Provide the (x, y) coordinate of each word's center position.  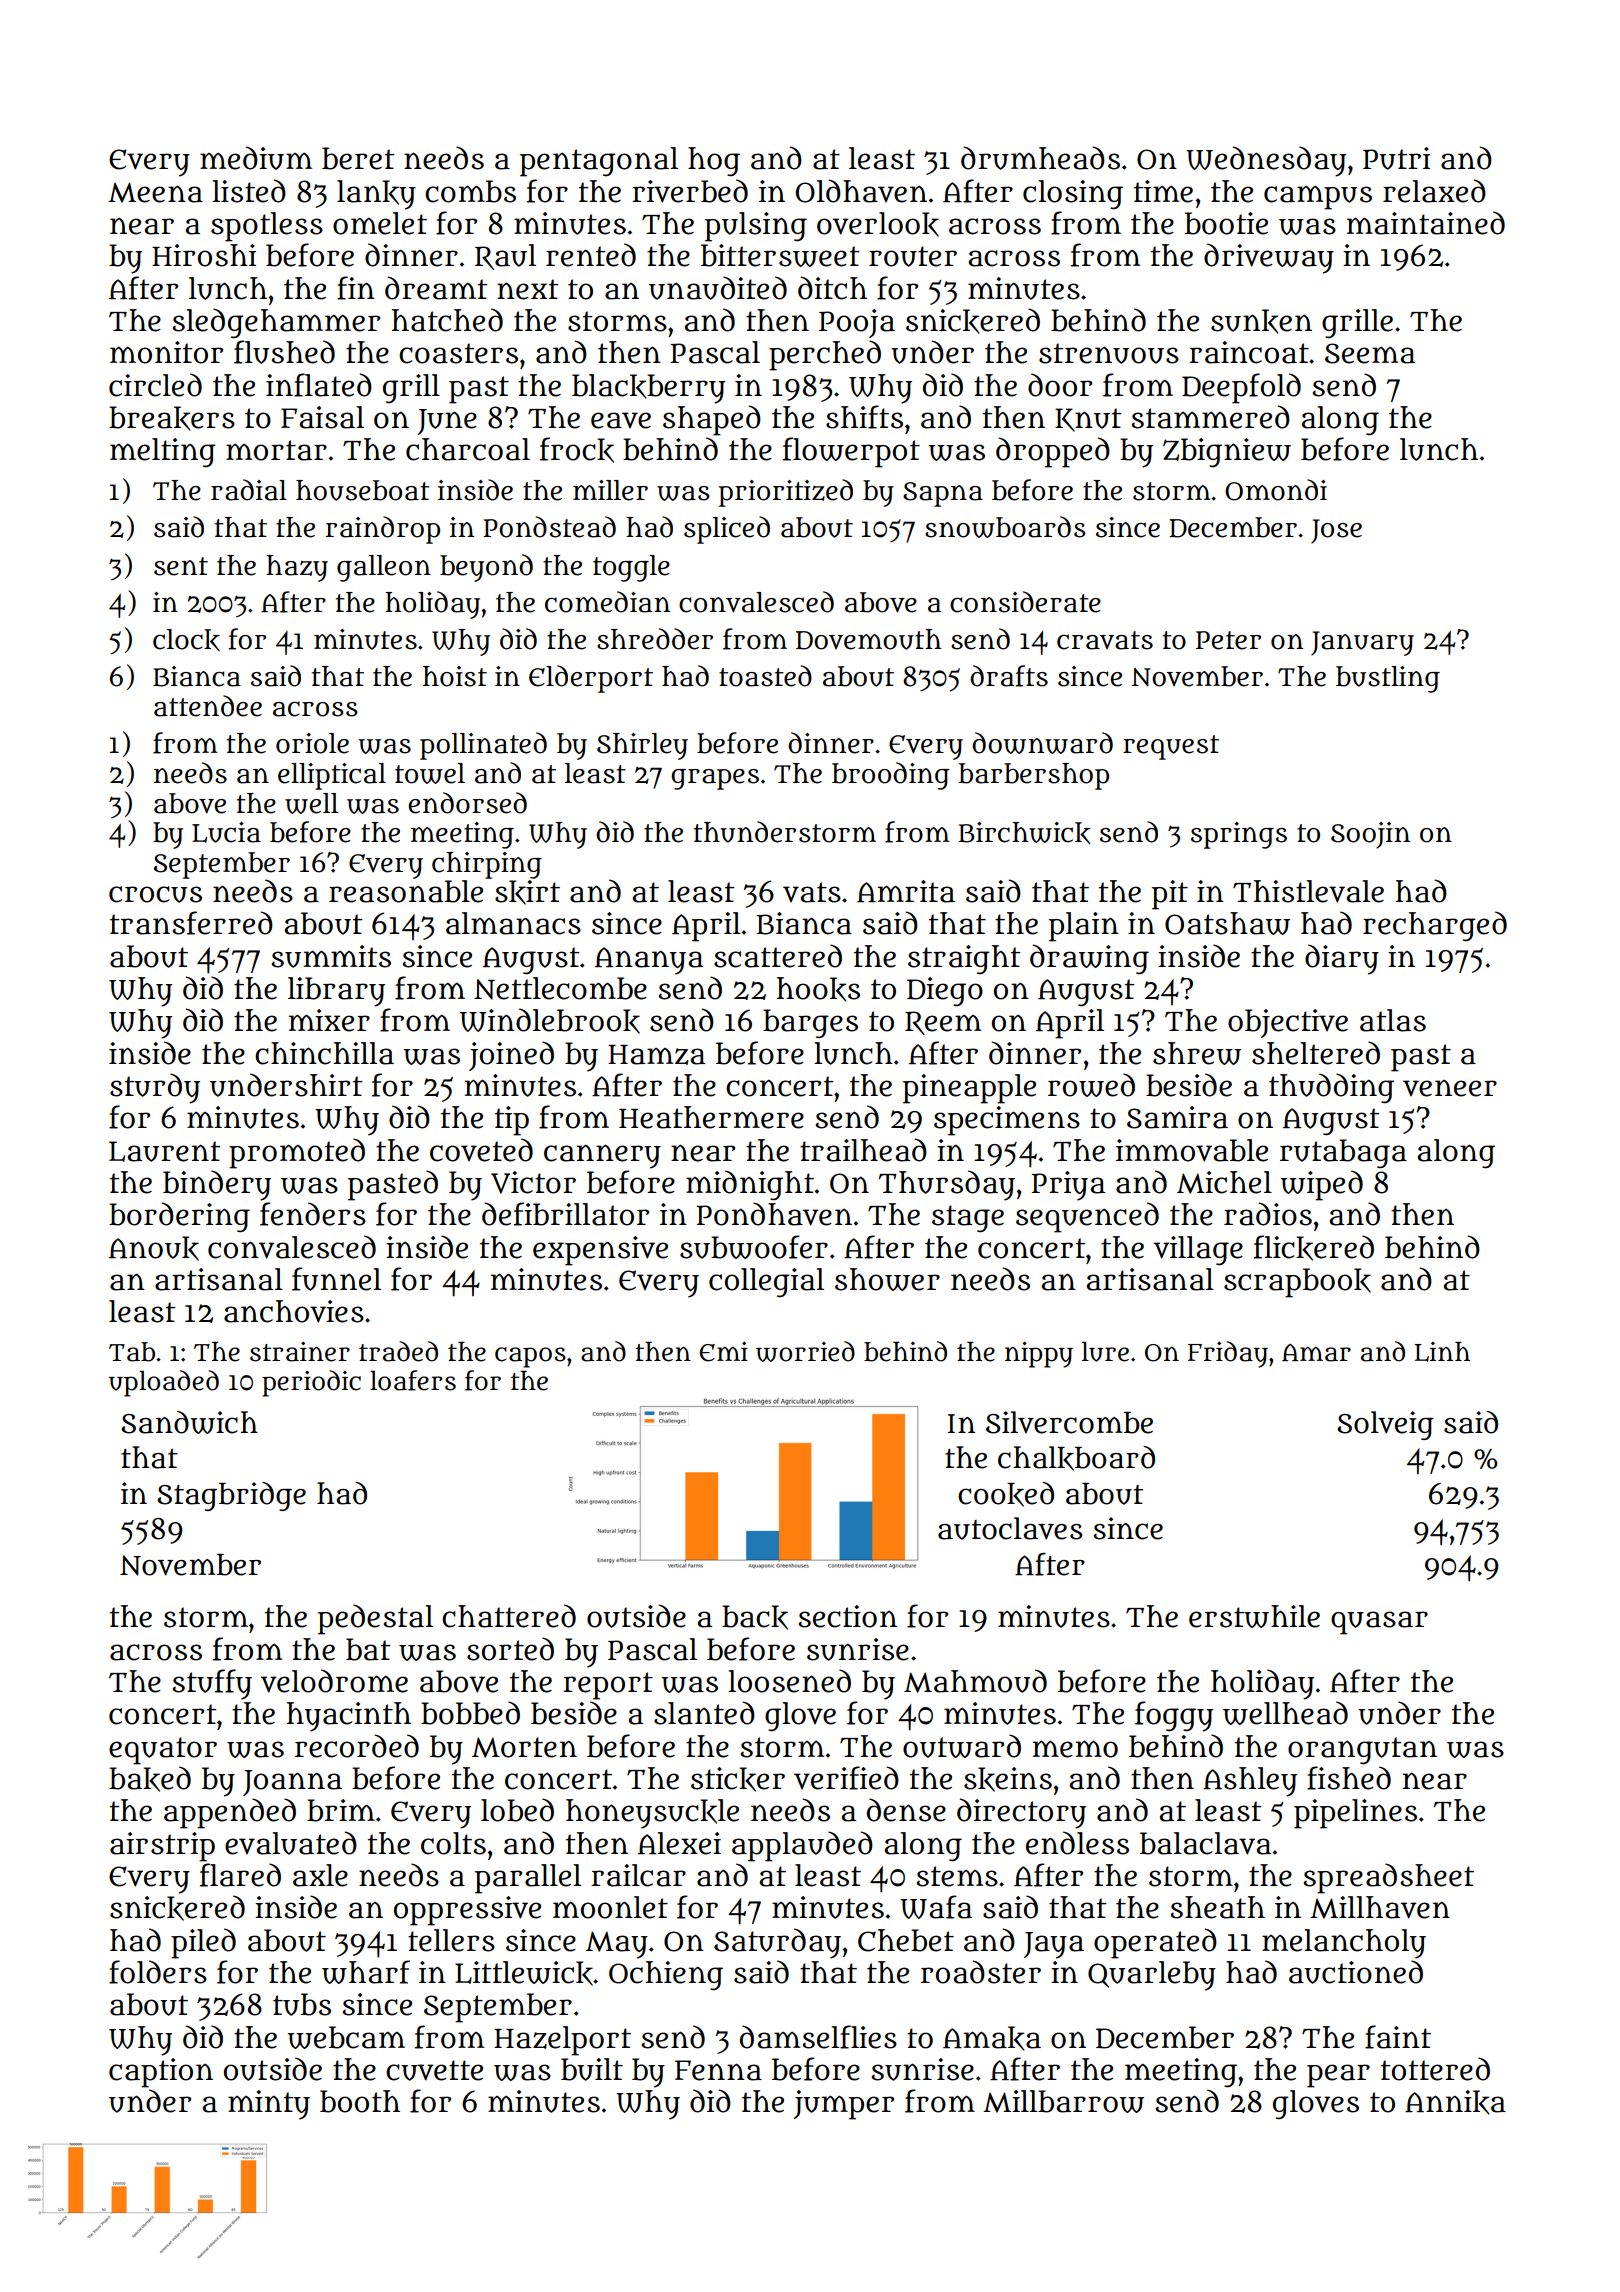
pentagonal (599, 162)
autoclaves (1010, 1528)
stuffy (212, 1684)
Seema (1370, 353)
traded (398, 1351)
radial (249, 490)
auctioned (1356, 1972)
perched (825, 355)
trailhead (863, 1150)
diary (1342, 959)
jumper (844, 2105)
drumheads (1040, 158)
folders (158, 1972)
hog (714, 162)
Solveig (1385, 1425)
